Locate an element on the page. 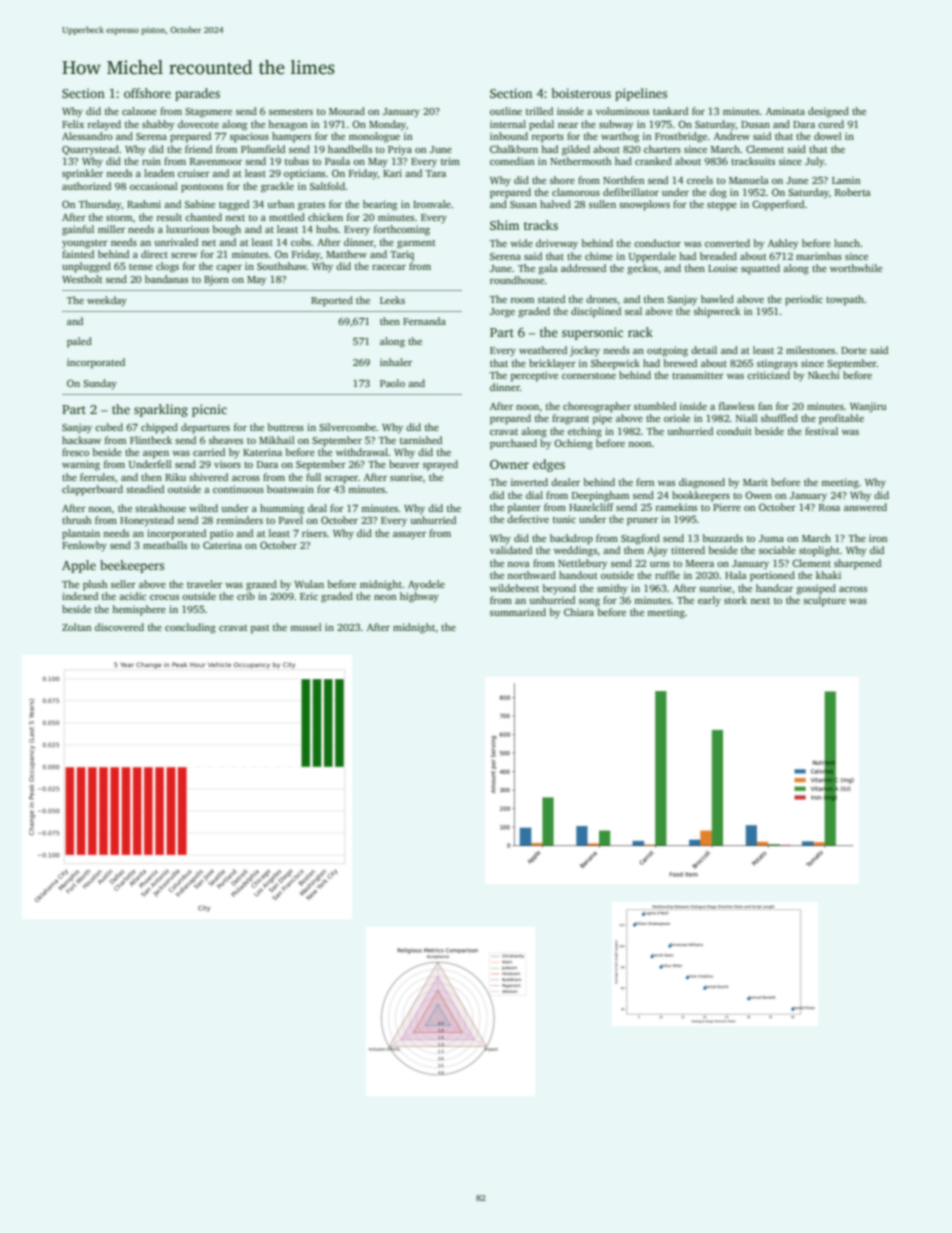 Image resolution: width=952 pixels, height=1233 pixels. sculpture is located at coordinates (824, 601).
